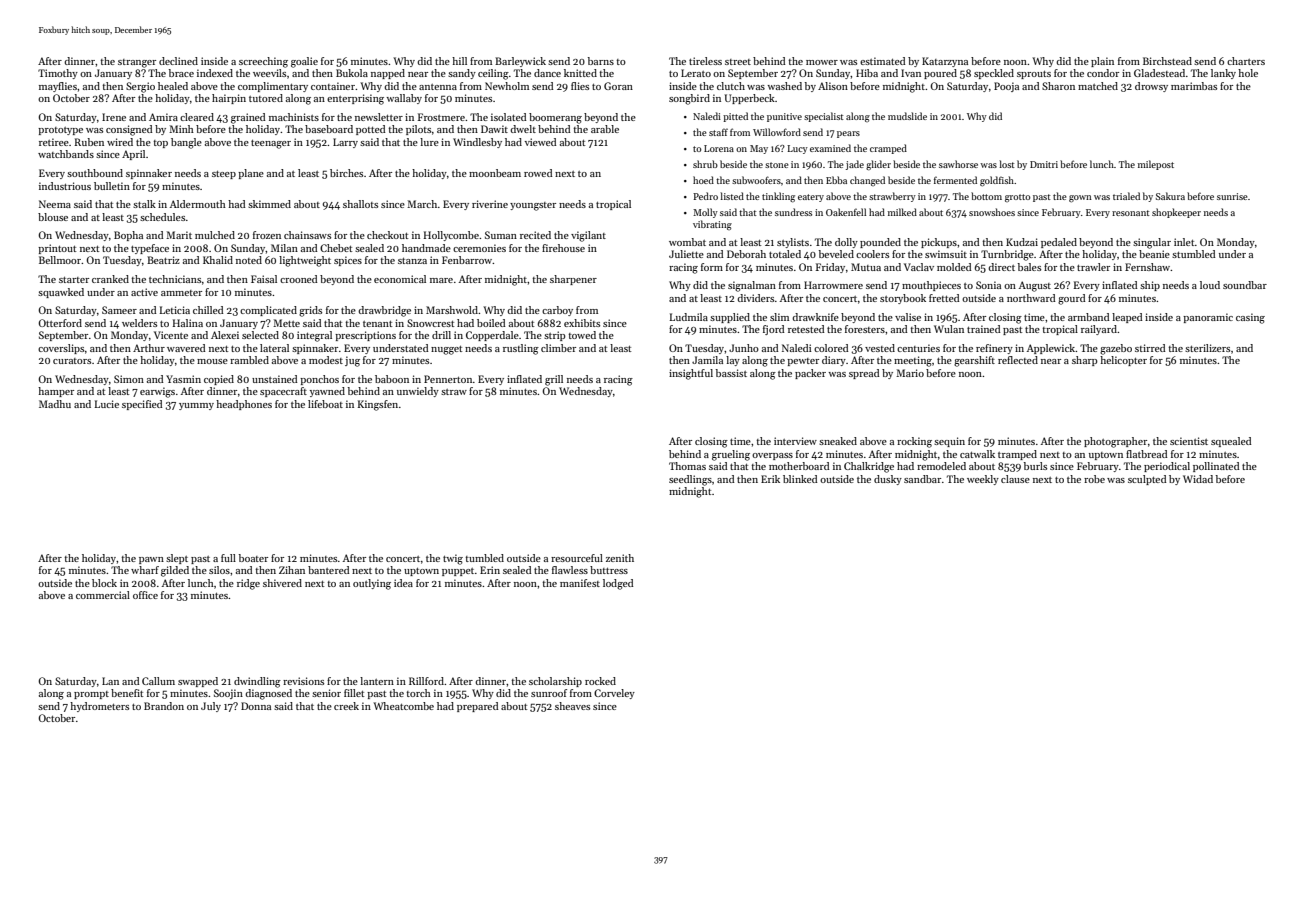 This document has width=1308, height=924. I want to click on integral, so click(314, 336).
